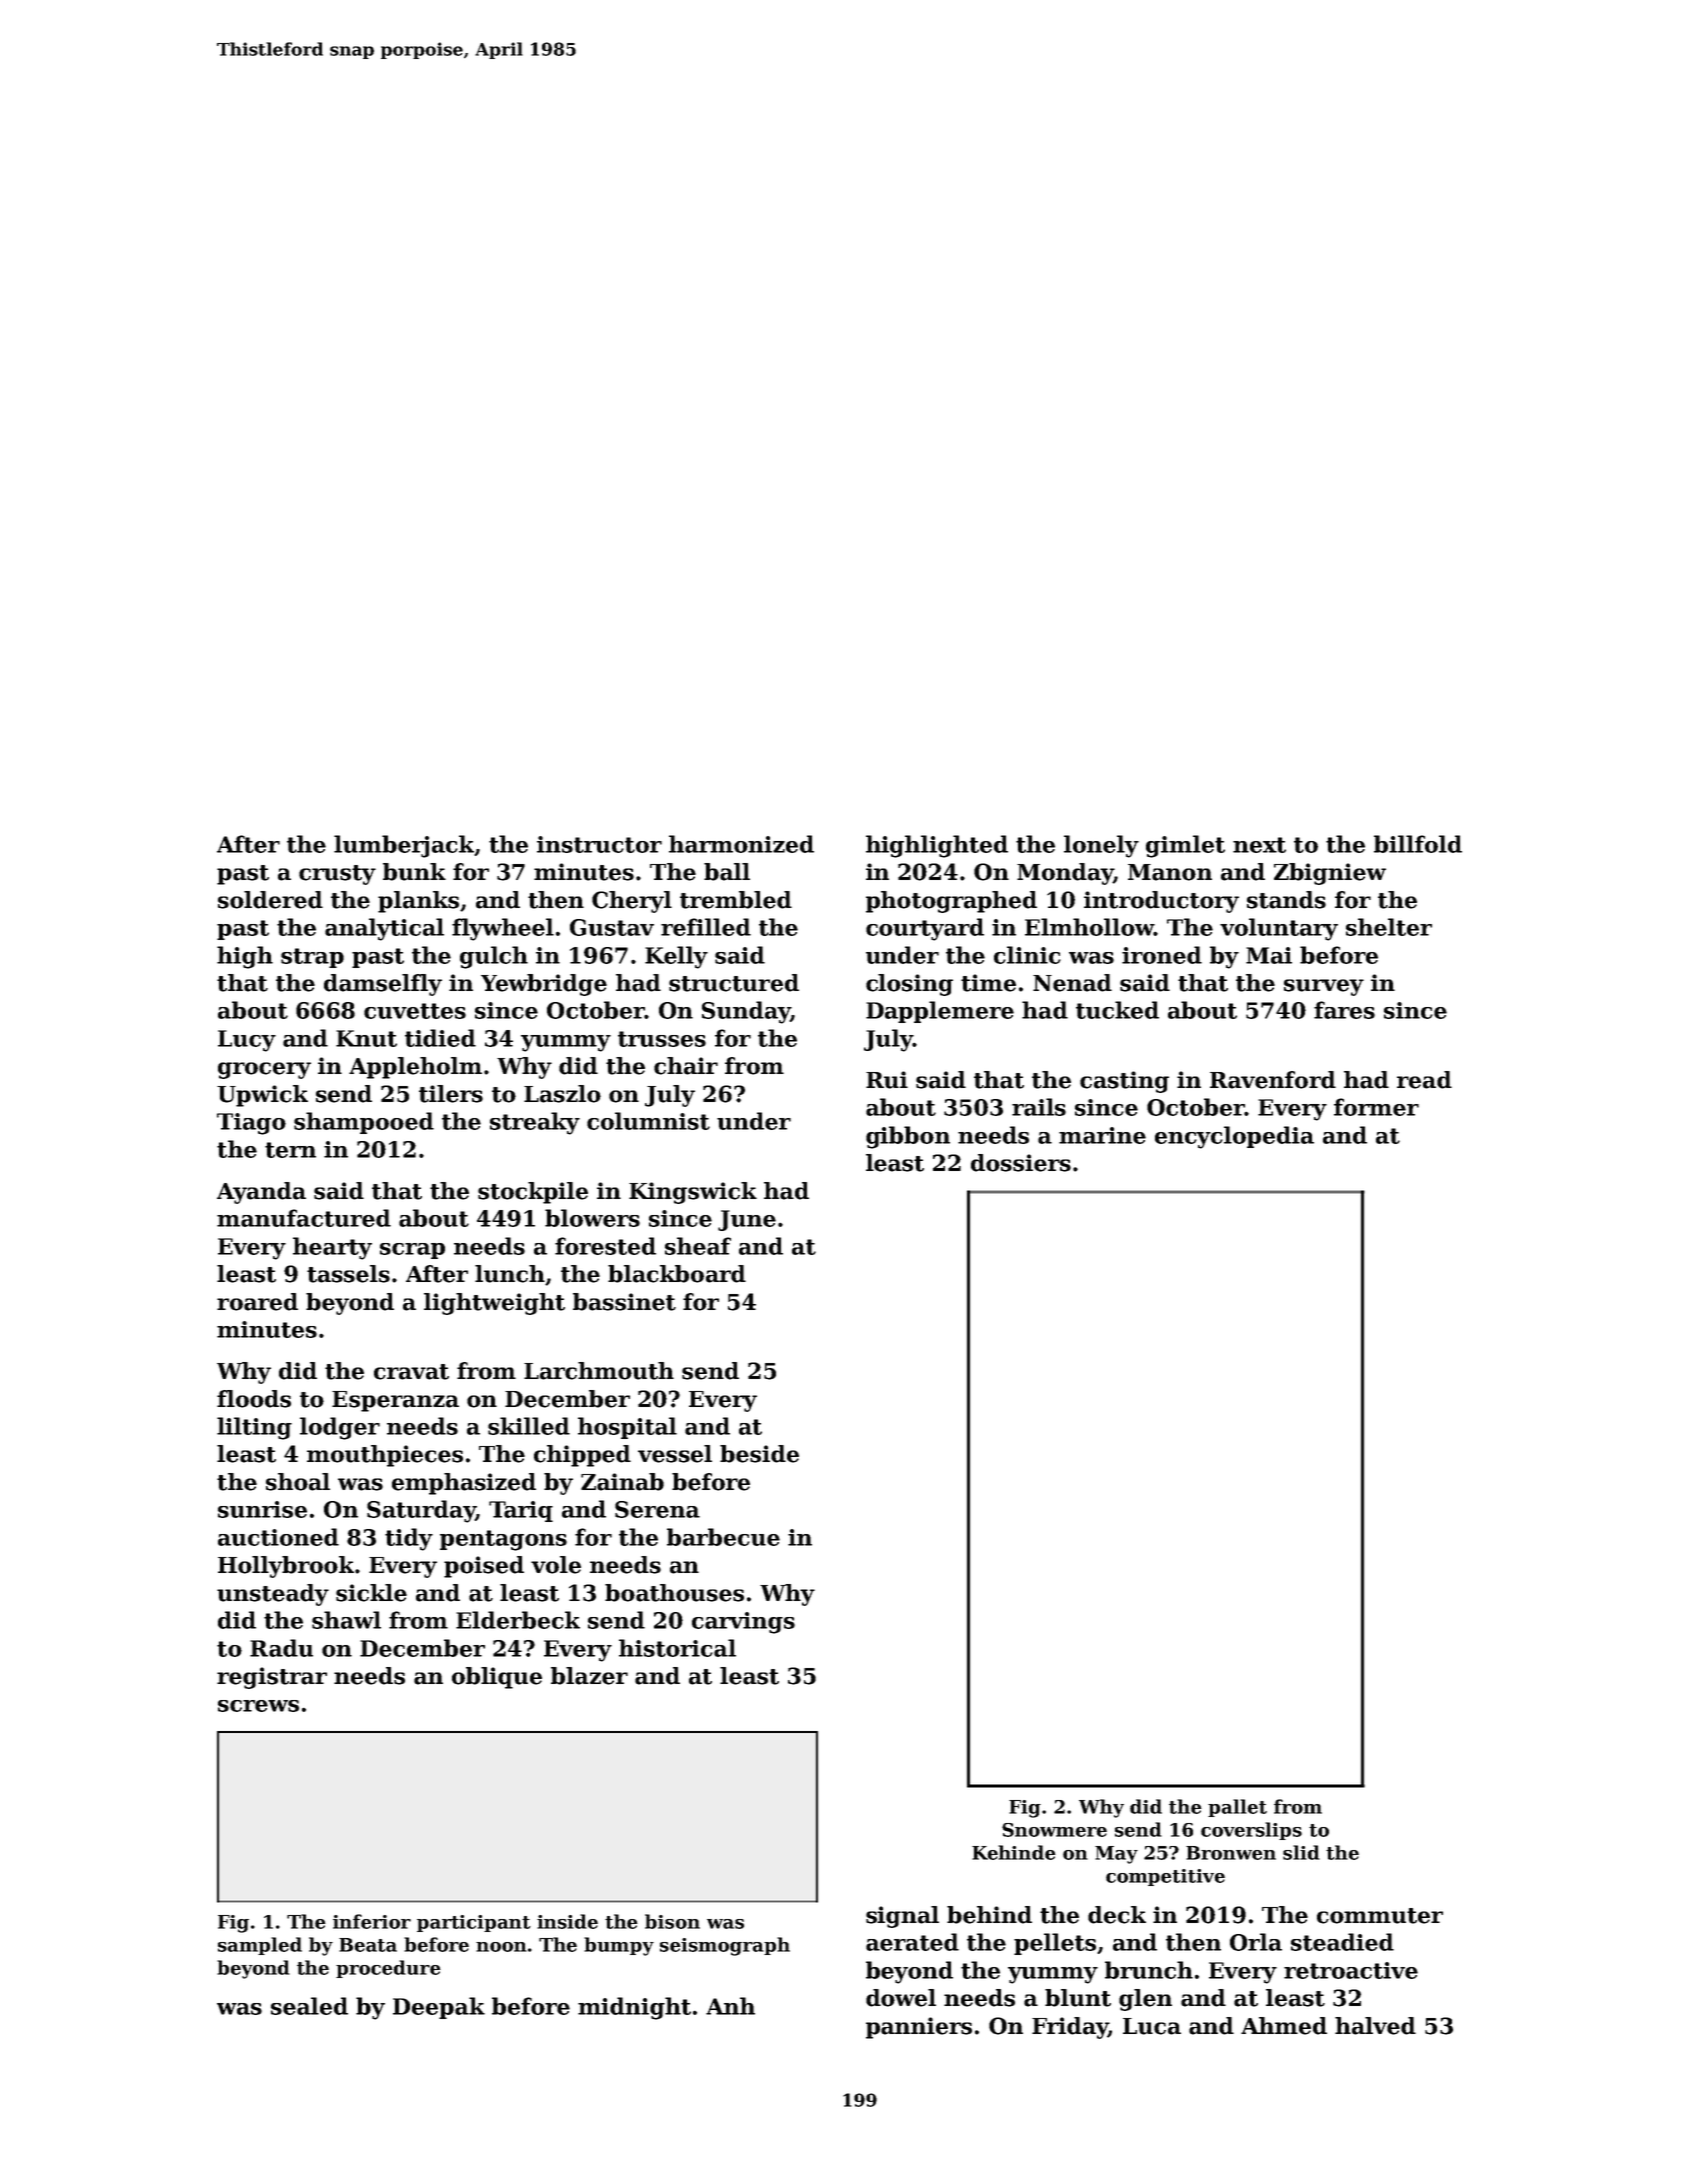 Image resolution: width=1683 pixels, height=2178 pixels. Describe the element at coordinates (1376, 1107) in the page. I see `former` at that location.
